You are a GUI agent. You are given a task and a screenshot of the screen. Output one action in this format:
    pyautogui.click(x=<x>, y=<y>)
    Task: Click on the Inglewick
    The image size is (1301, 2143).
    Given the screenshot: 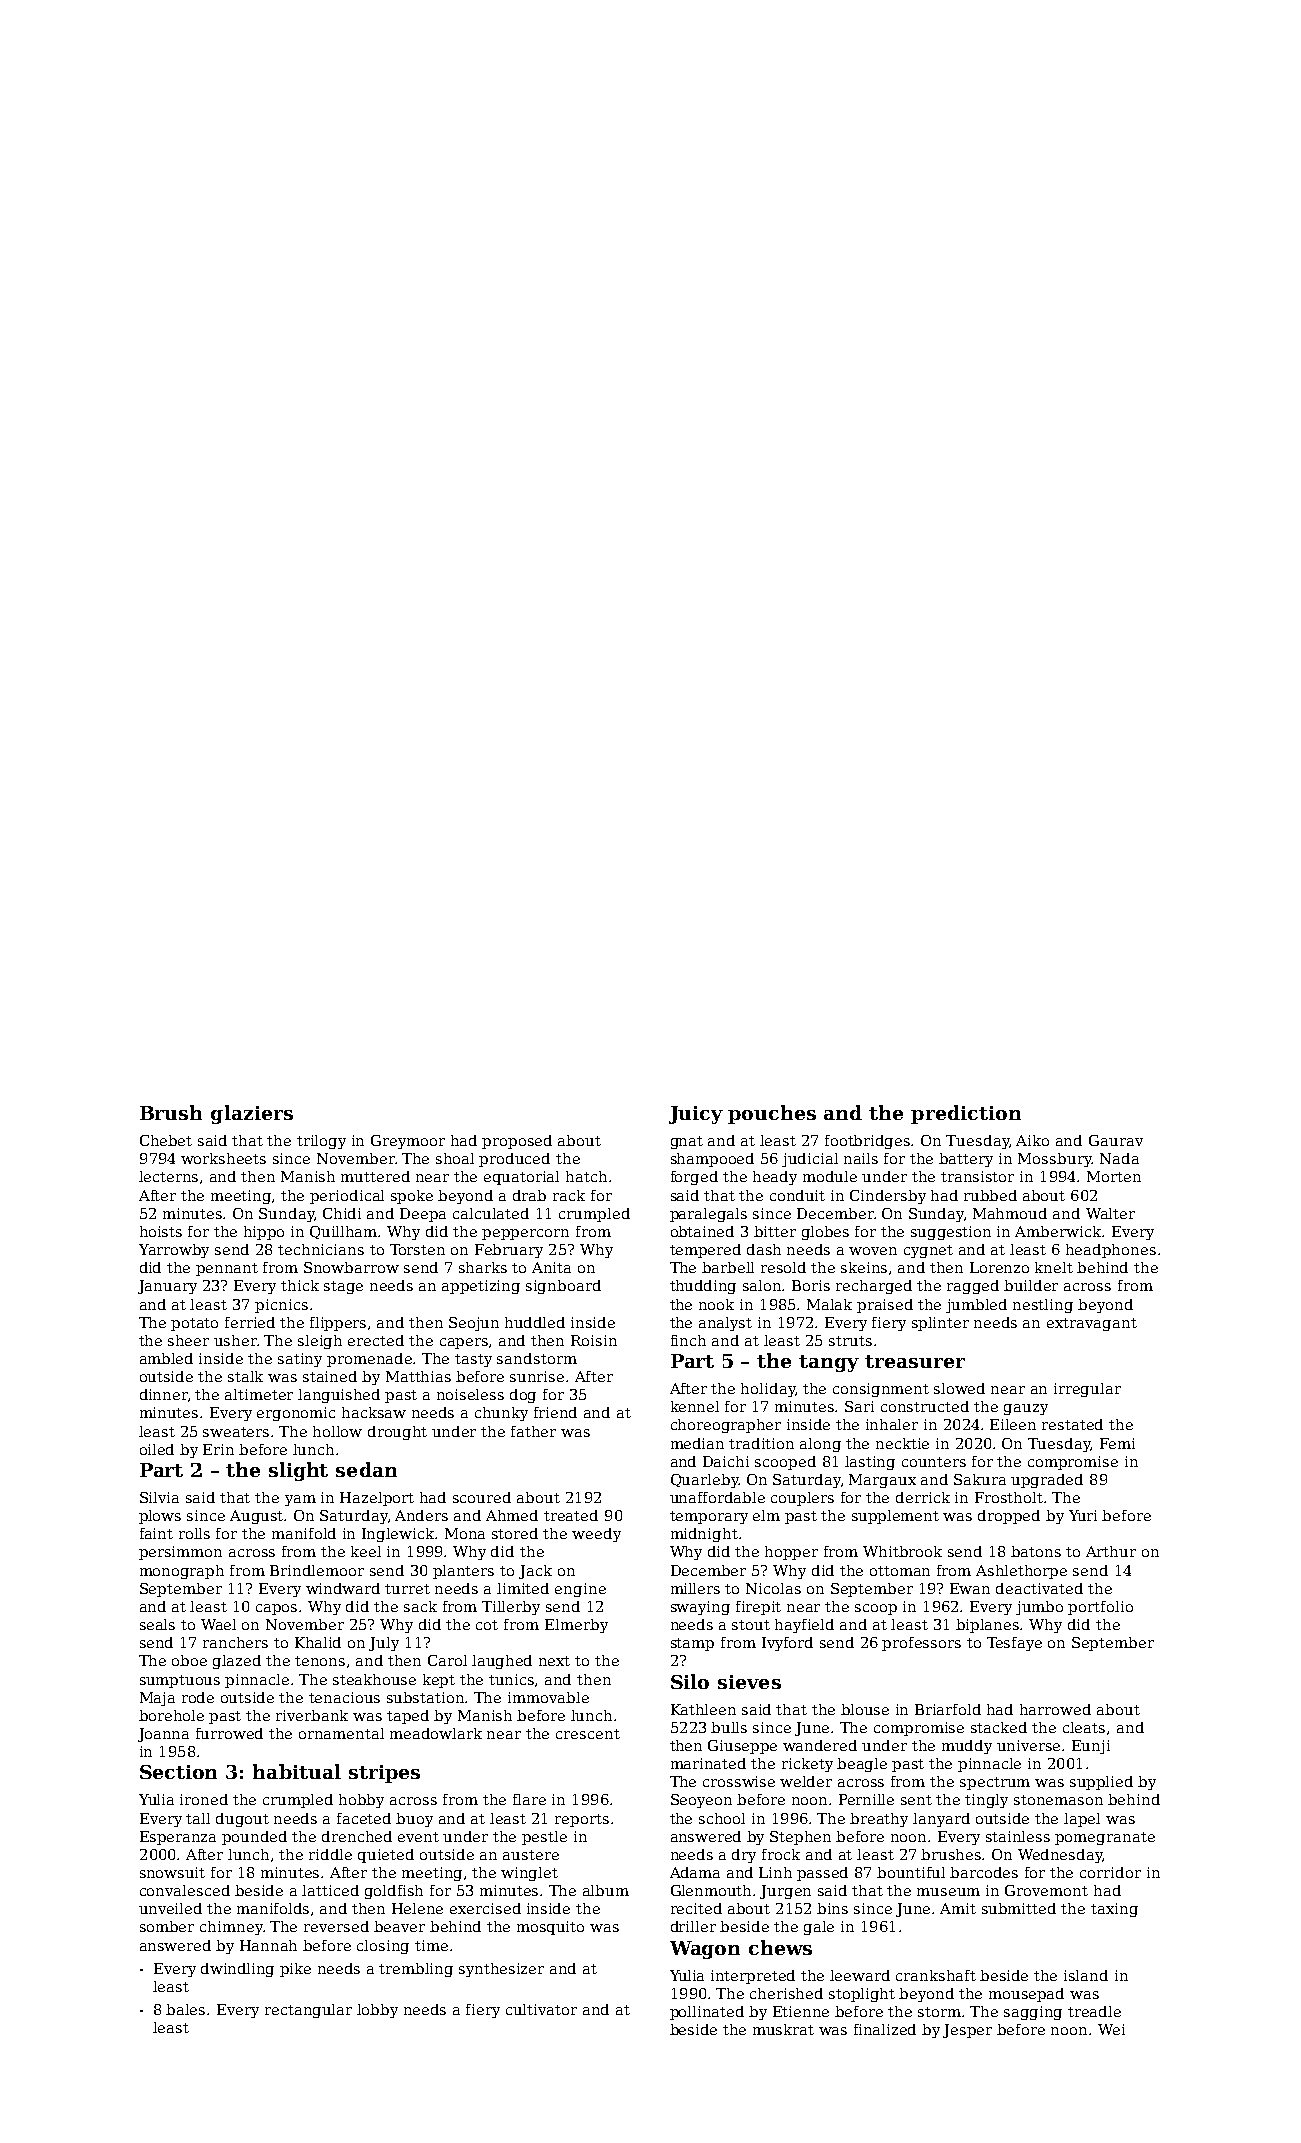 What is the action you would take?
    pyautogui.click(x=399, y=1535)
